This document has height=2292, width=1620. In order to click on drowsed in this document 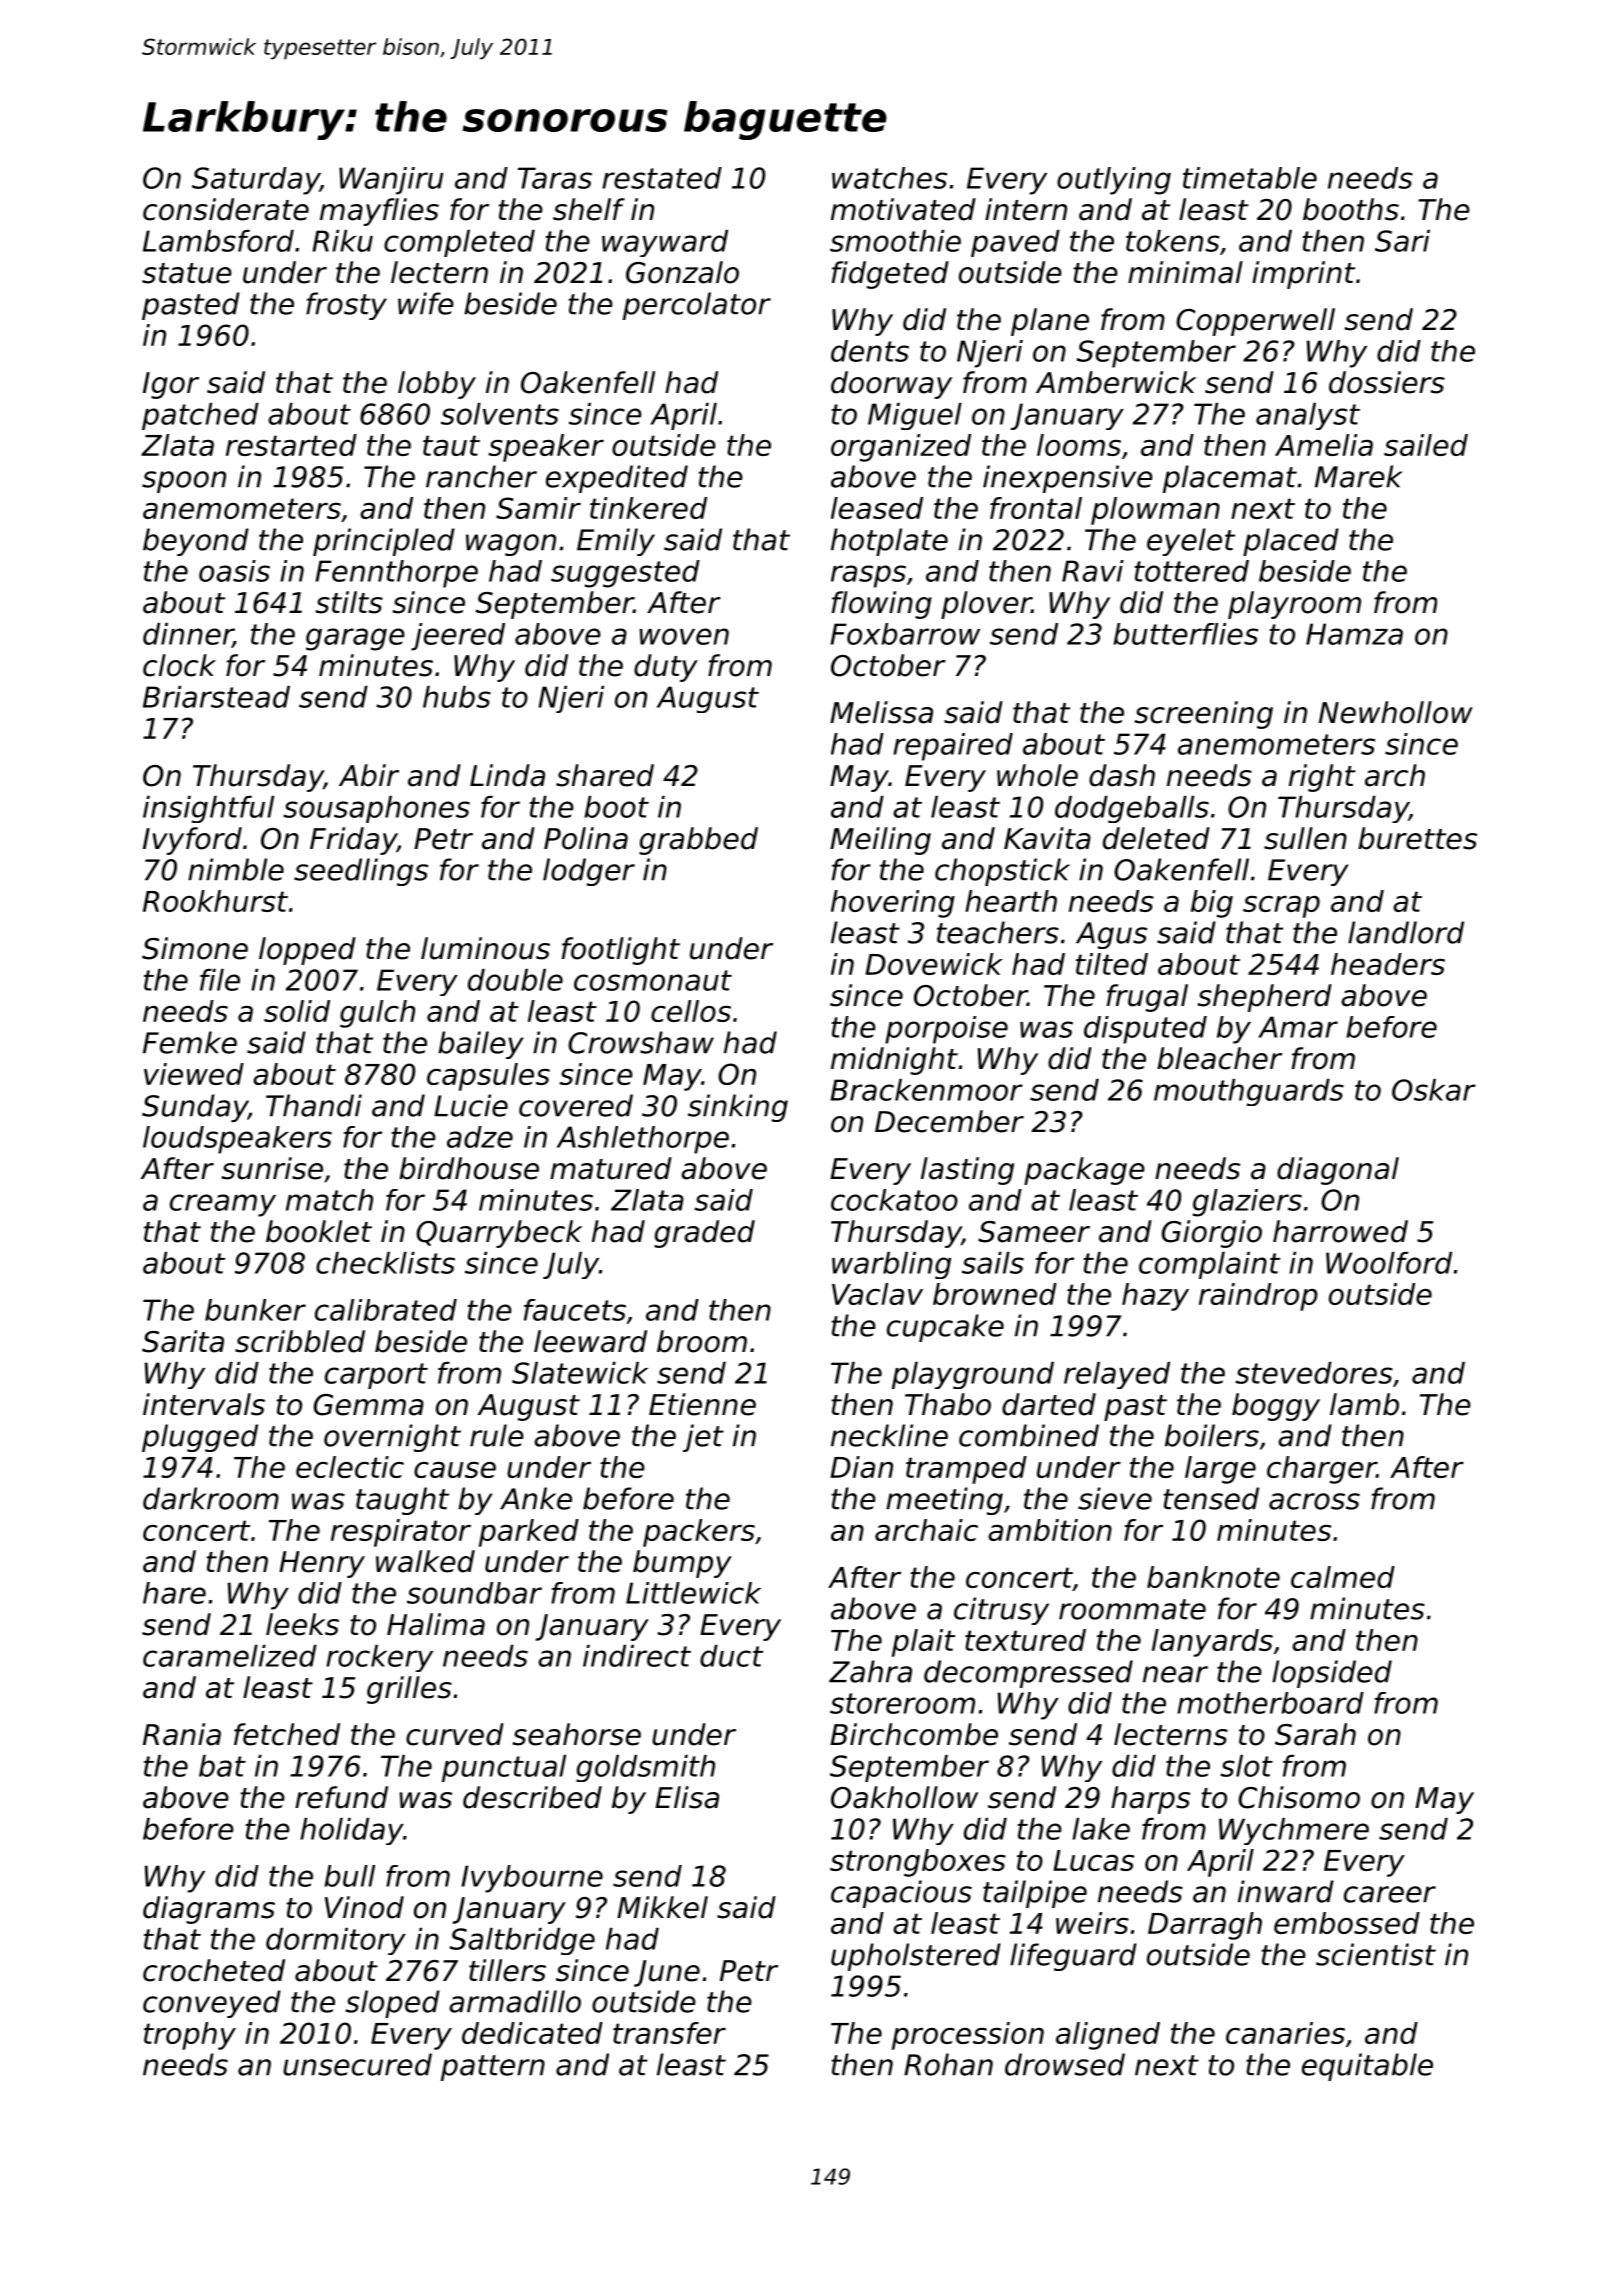, I will do `click(1065, 2064)`.
